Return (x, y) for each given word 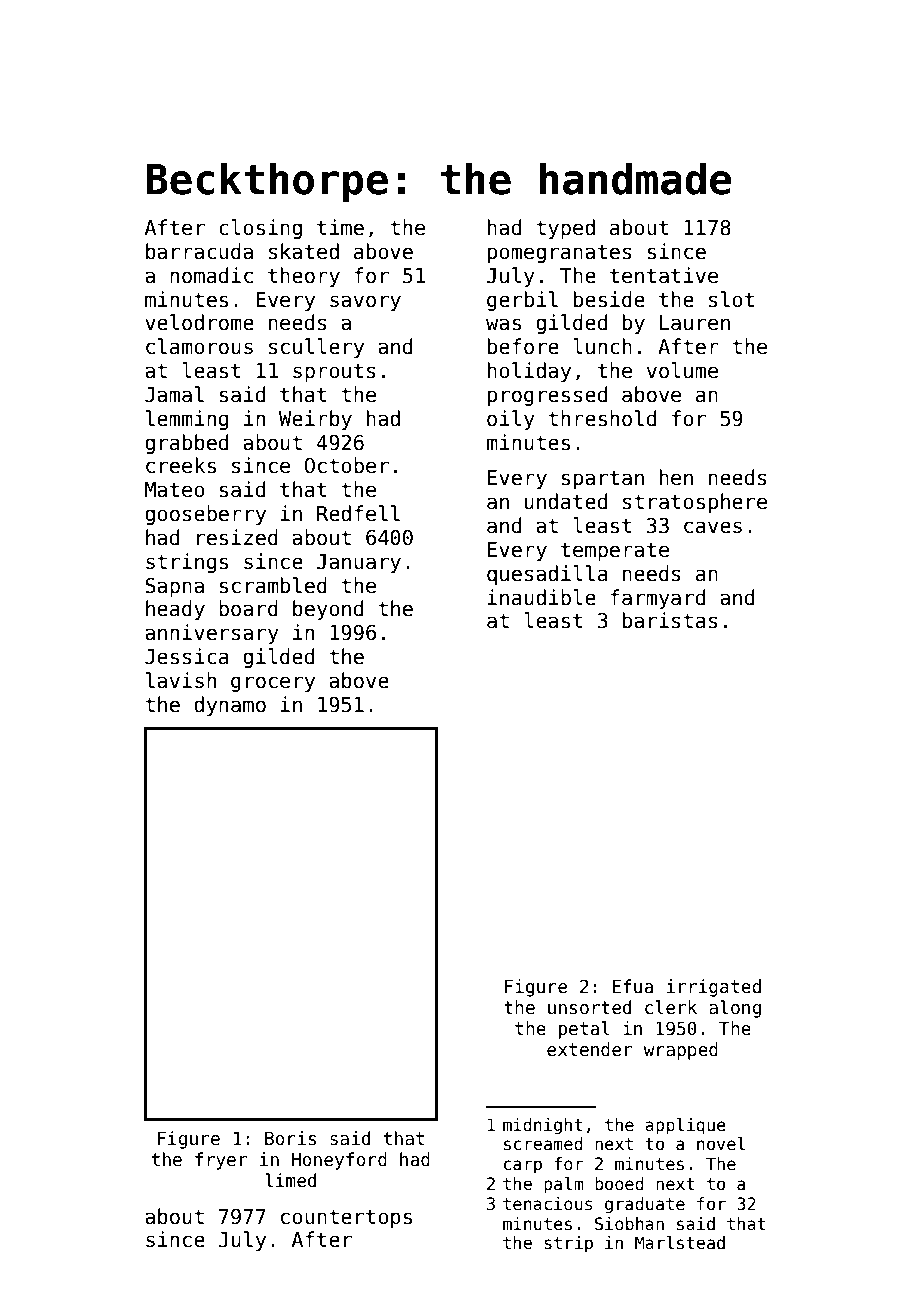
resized (237, 537)
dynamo (230, 706)
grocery (273, 684)
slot (731, 299)
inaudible (541, 597)
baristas (670, 620)
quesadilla (547, 575)
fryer (221, 1161)
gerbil (522, 301)
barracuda (199, 251)
